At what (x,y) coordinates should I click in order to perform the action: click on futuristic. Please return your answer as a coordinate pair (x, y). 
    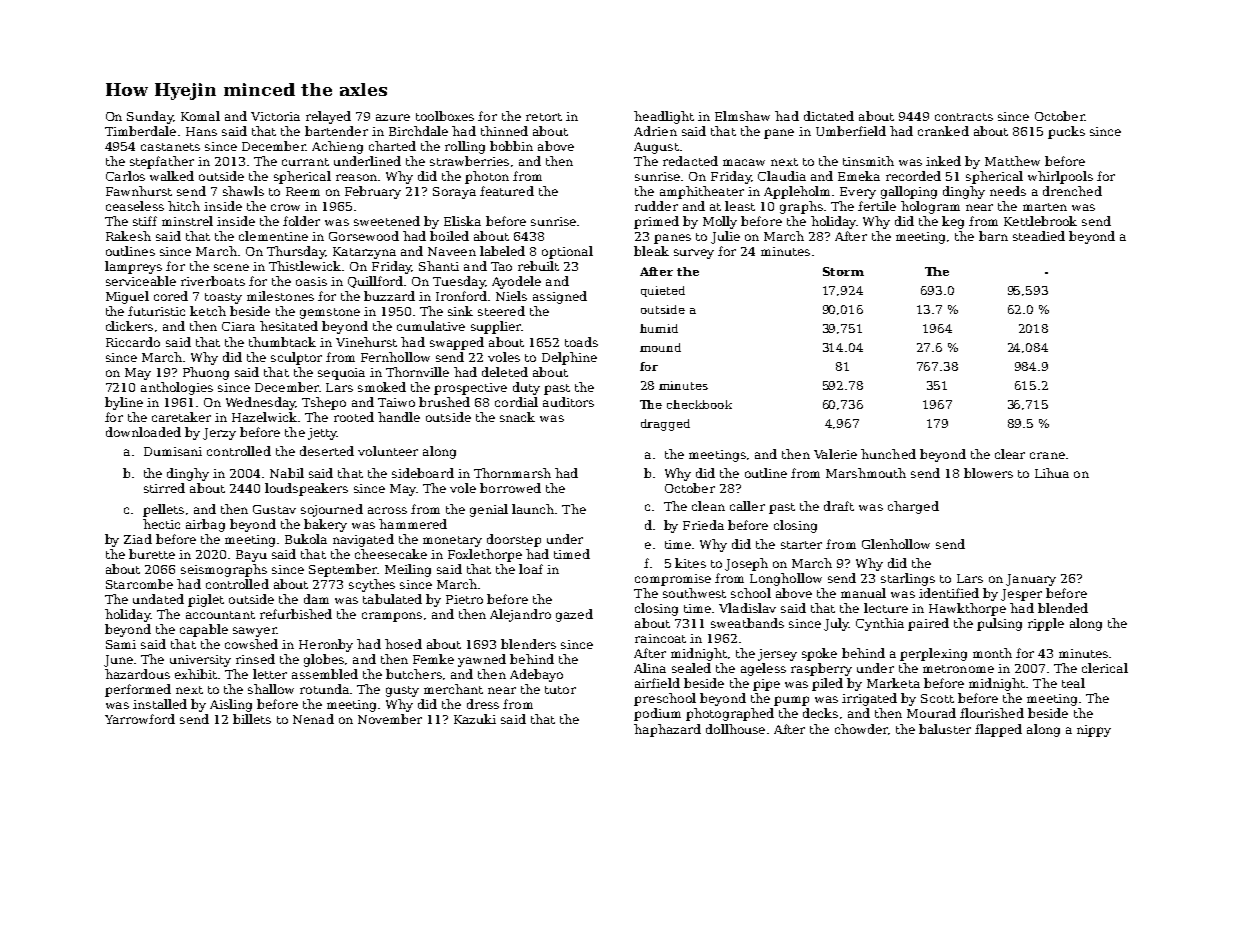
    Looking at the image, I should click on (156, 311).
